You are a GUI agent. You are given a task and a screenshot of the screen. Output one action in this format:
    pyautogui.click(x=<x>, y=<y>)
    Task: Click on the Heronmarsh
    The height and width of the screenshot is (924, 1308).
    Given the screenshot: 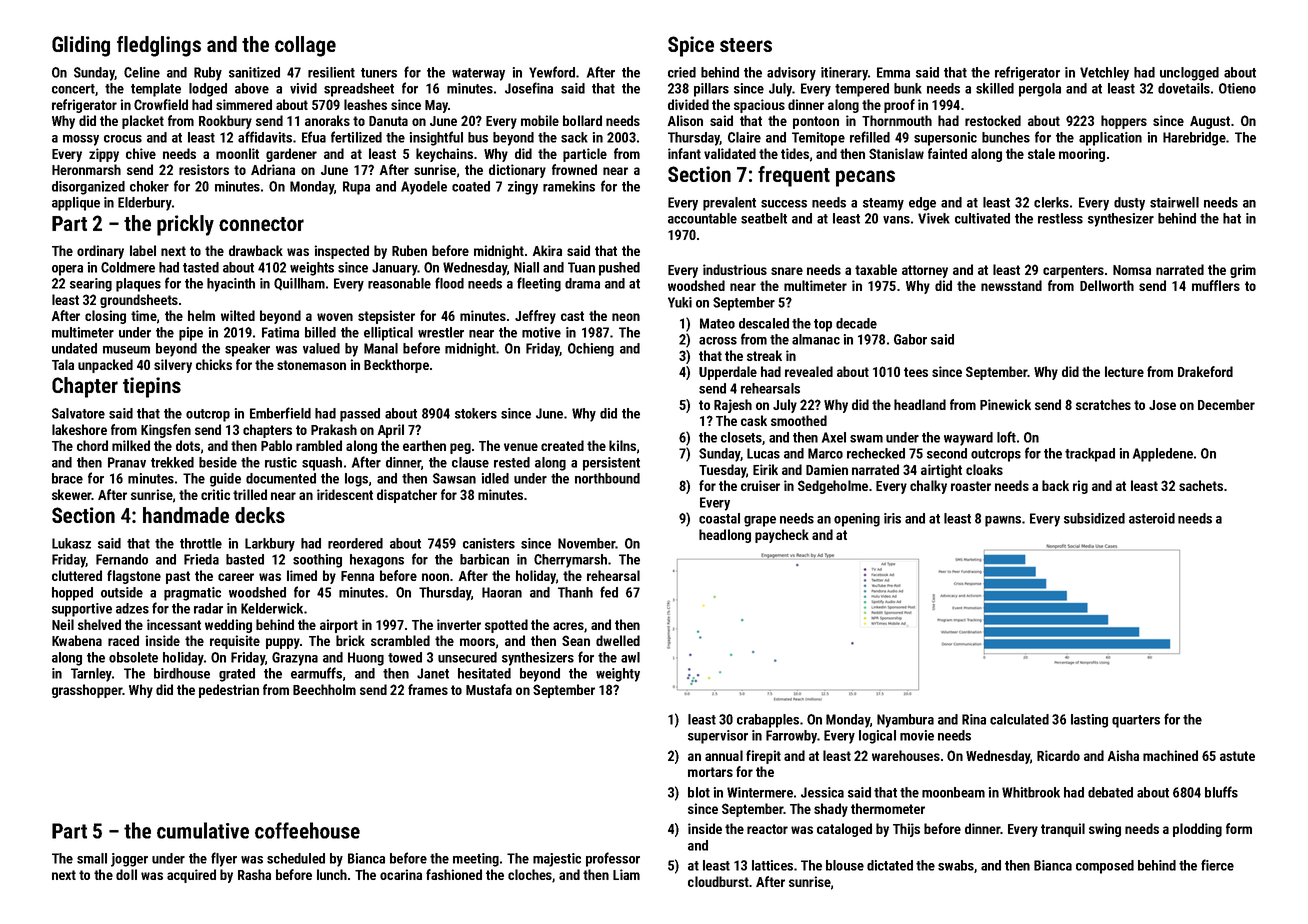 What is the action you would take?
    pyautogui.click(x=86, y=169)
